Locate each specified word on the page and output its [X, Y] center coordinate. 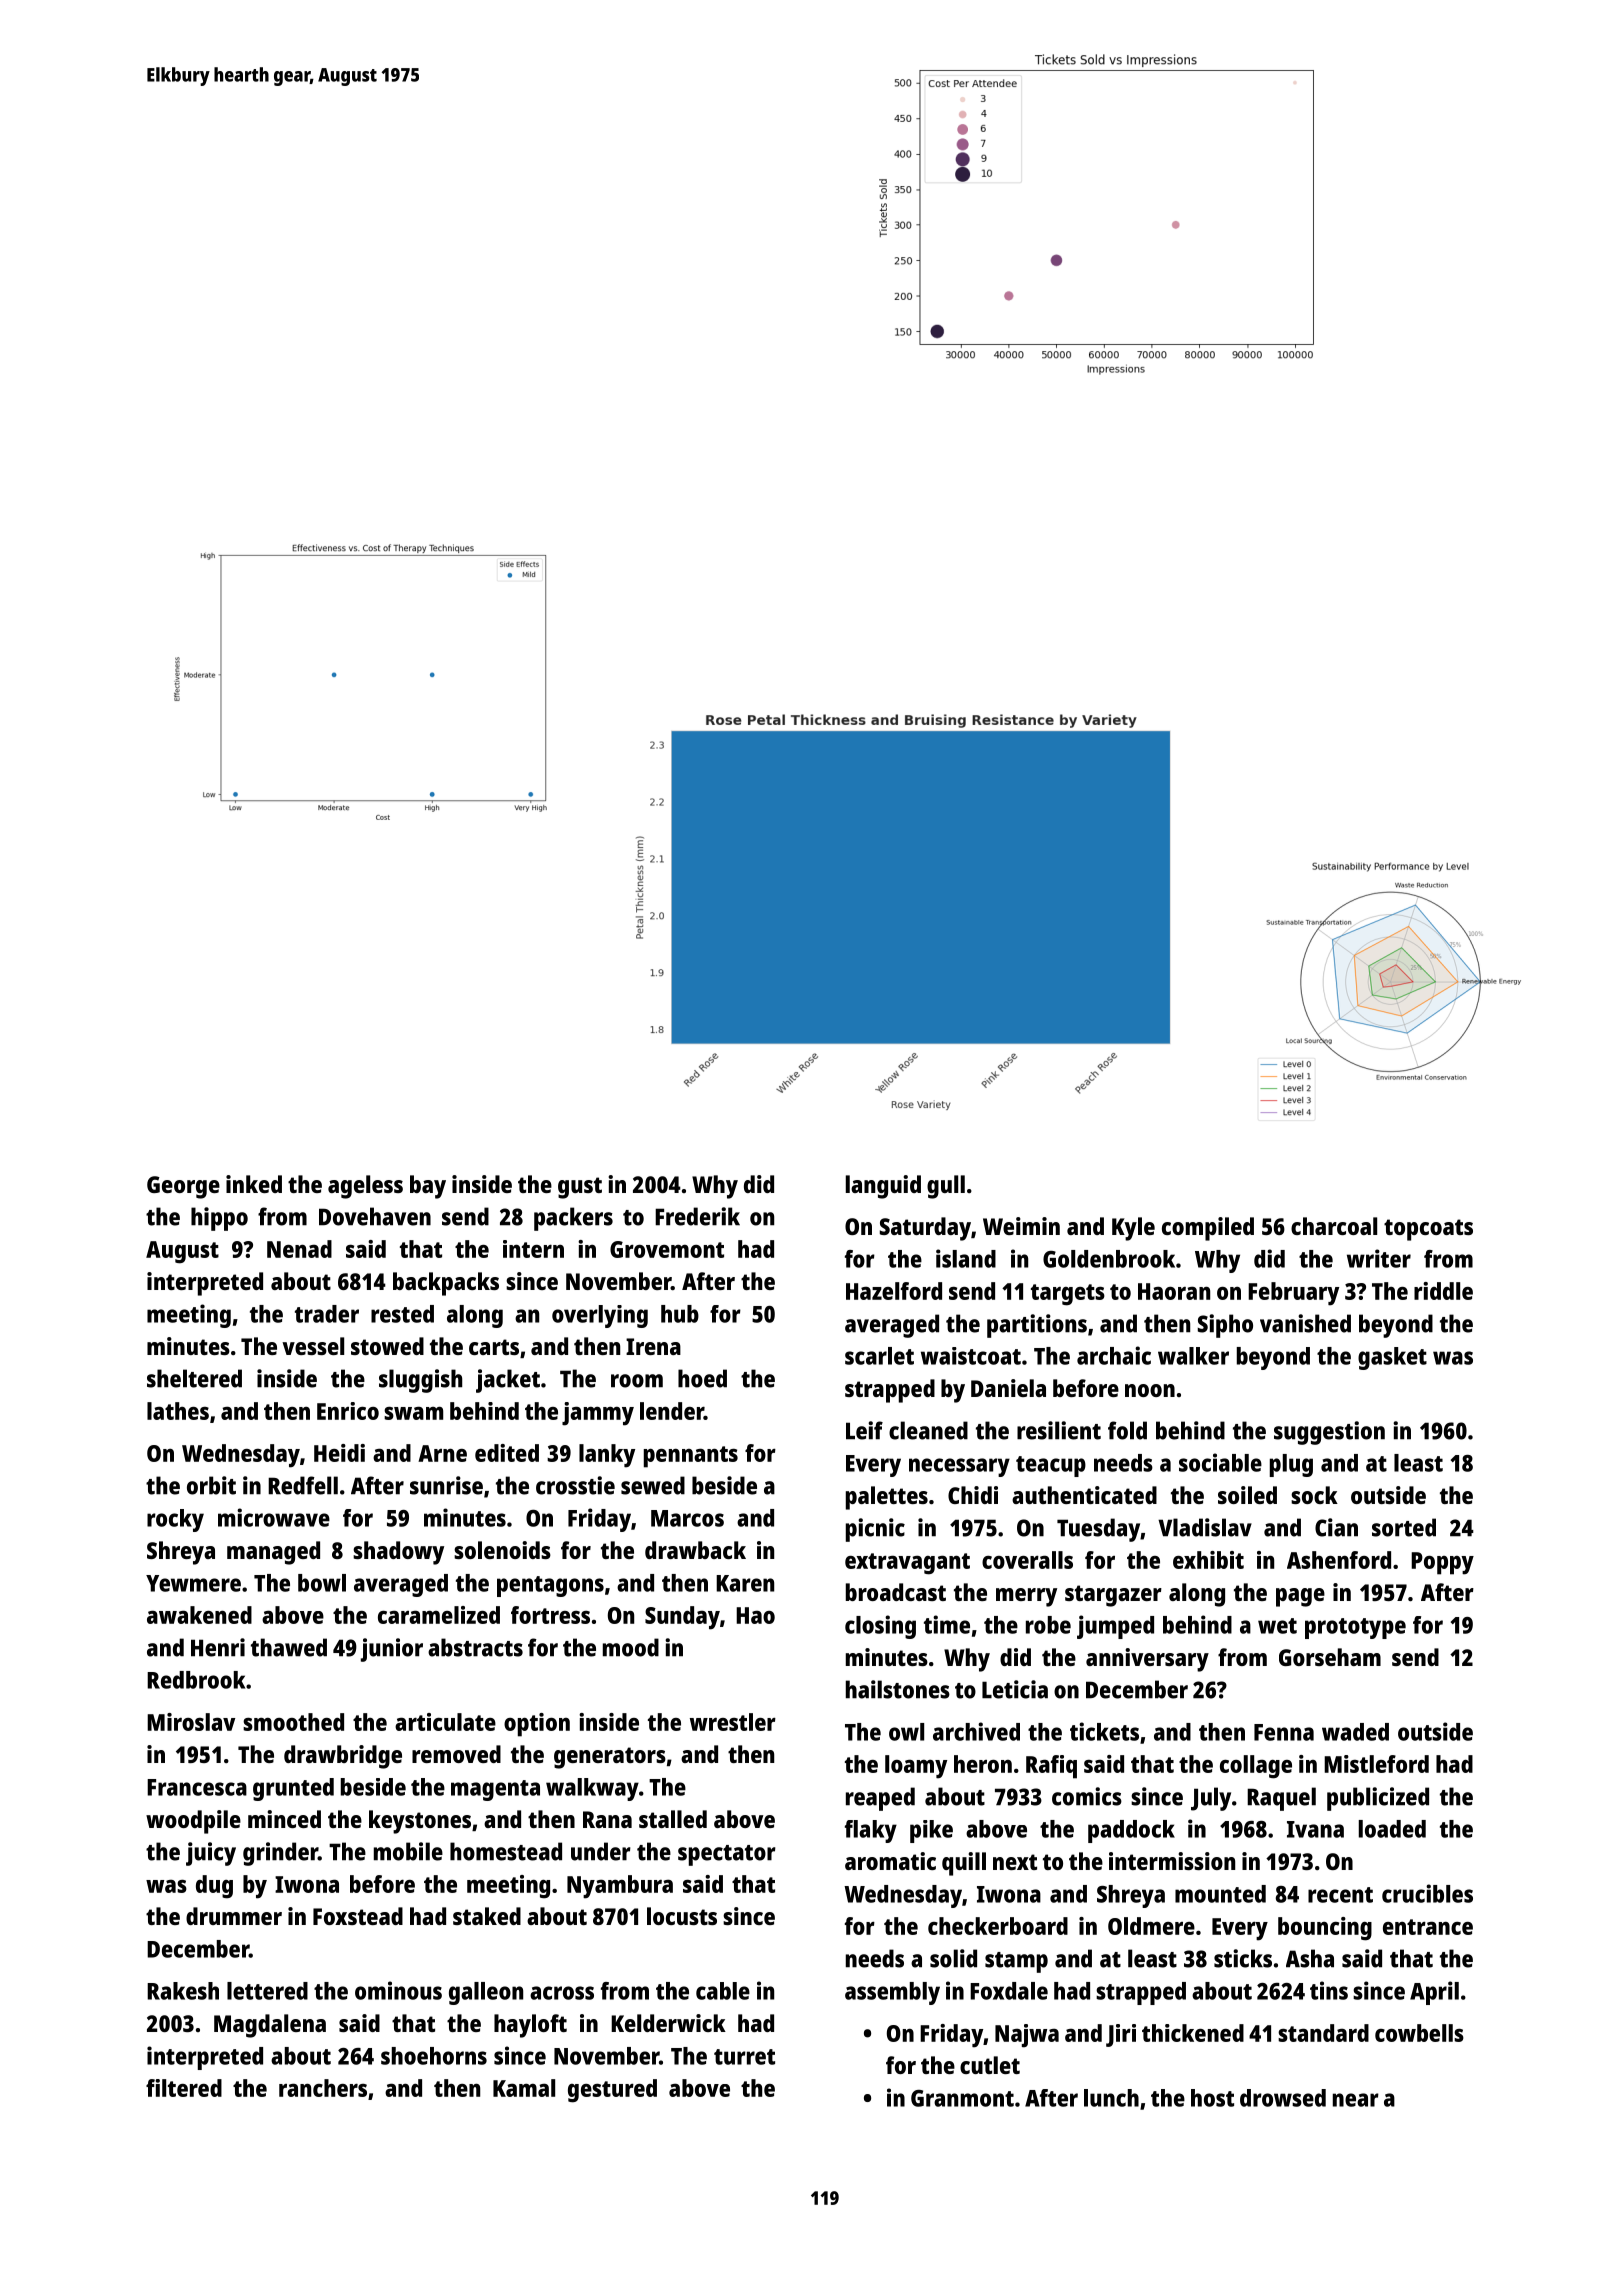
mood [631, 1647]
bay [428, 1187]
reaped [880, 1799]
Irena [653, 1346]
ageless [365, 1187]
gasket [1392, 1358]
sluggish [420, 1381]
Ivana [1315, 1829]
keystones [420, 1822]
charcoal [1334, 1226]
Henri [218, 1647]
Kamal [524, 2088]
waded [1355, 1732]
